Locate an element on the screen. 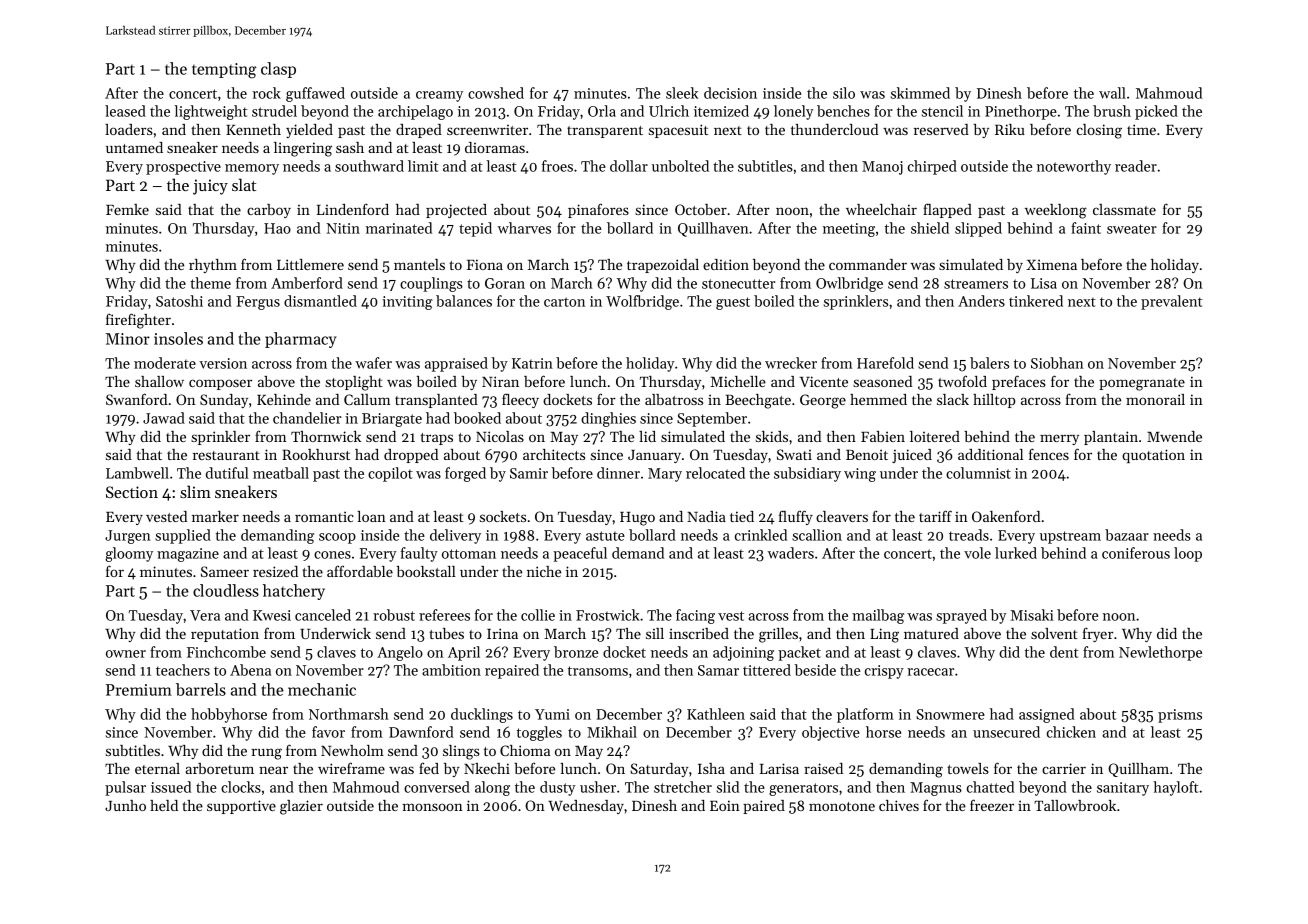 This screenshot has height=924, width=1308. clasp is located at coordinates (278, 70).
